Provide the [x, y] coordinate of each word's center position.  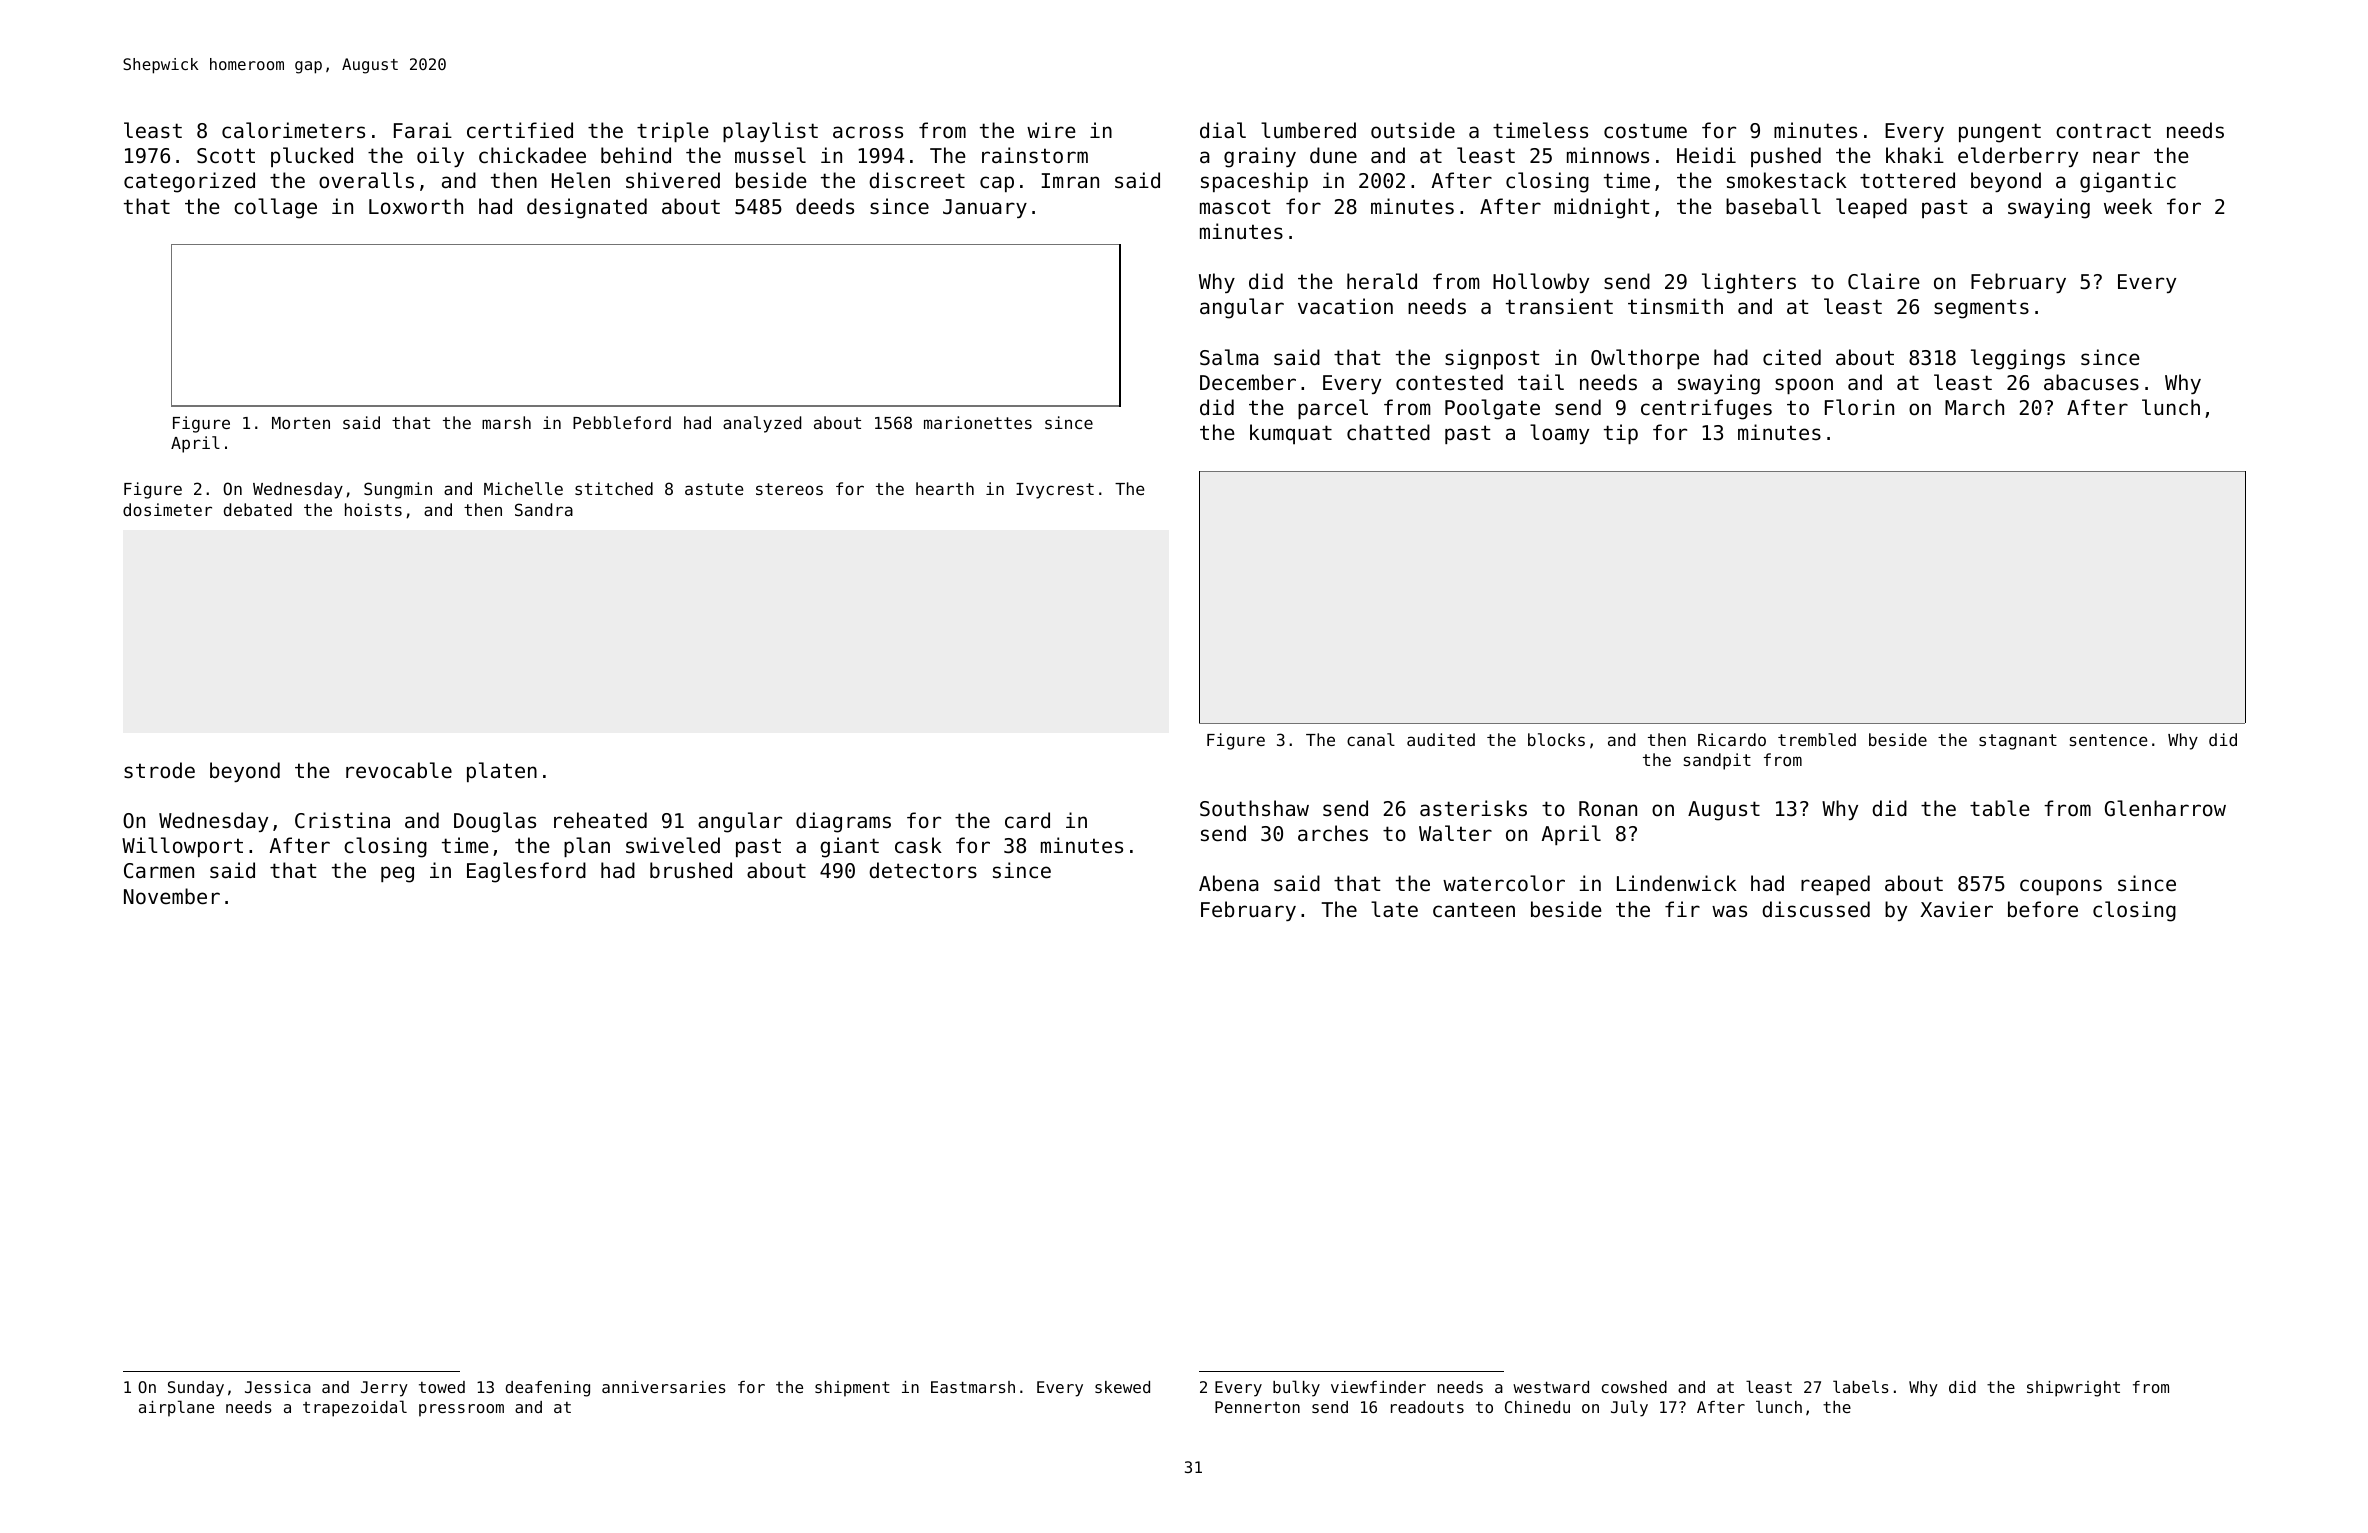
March [1974, 407]
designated [587, 208]
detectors [923, 870]
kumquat [1291, 434]
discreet [917, 180]
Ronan [1608, 809]
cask [918, 845]
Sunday [196, 1389]
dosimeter [167, 509]
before [2043, 909]
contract [2103, 131]
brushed [691, 870]
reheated [600, 820]
